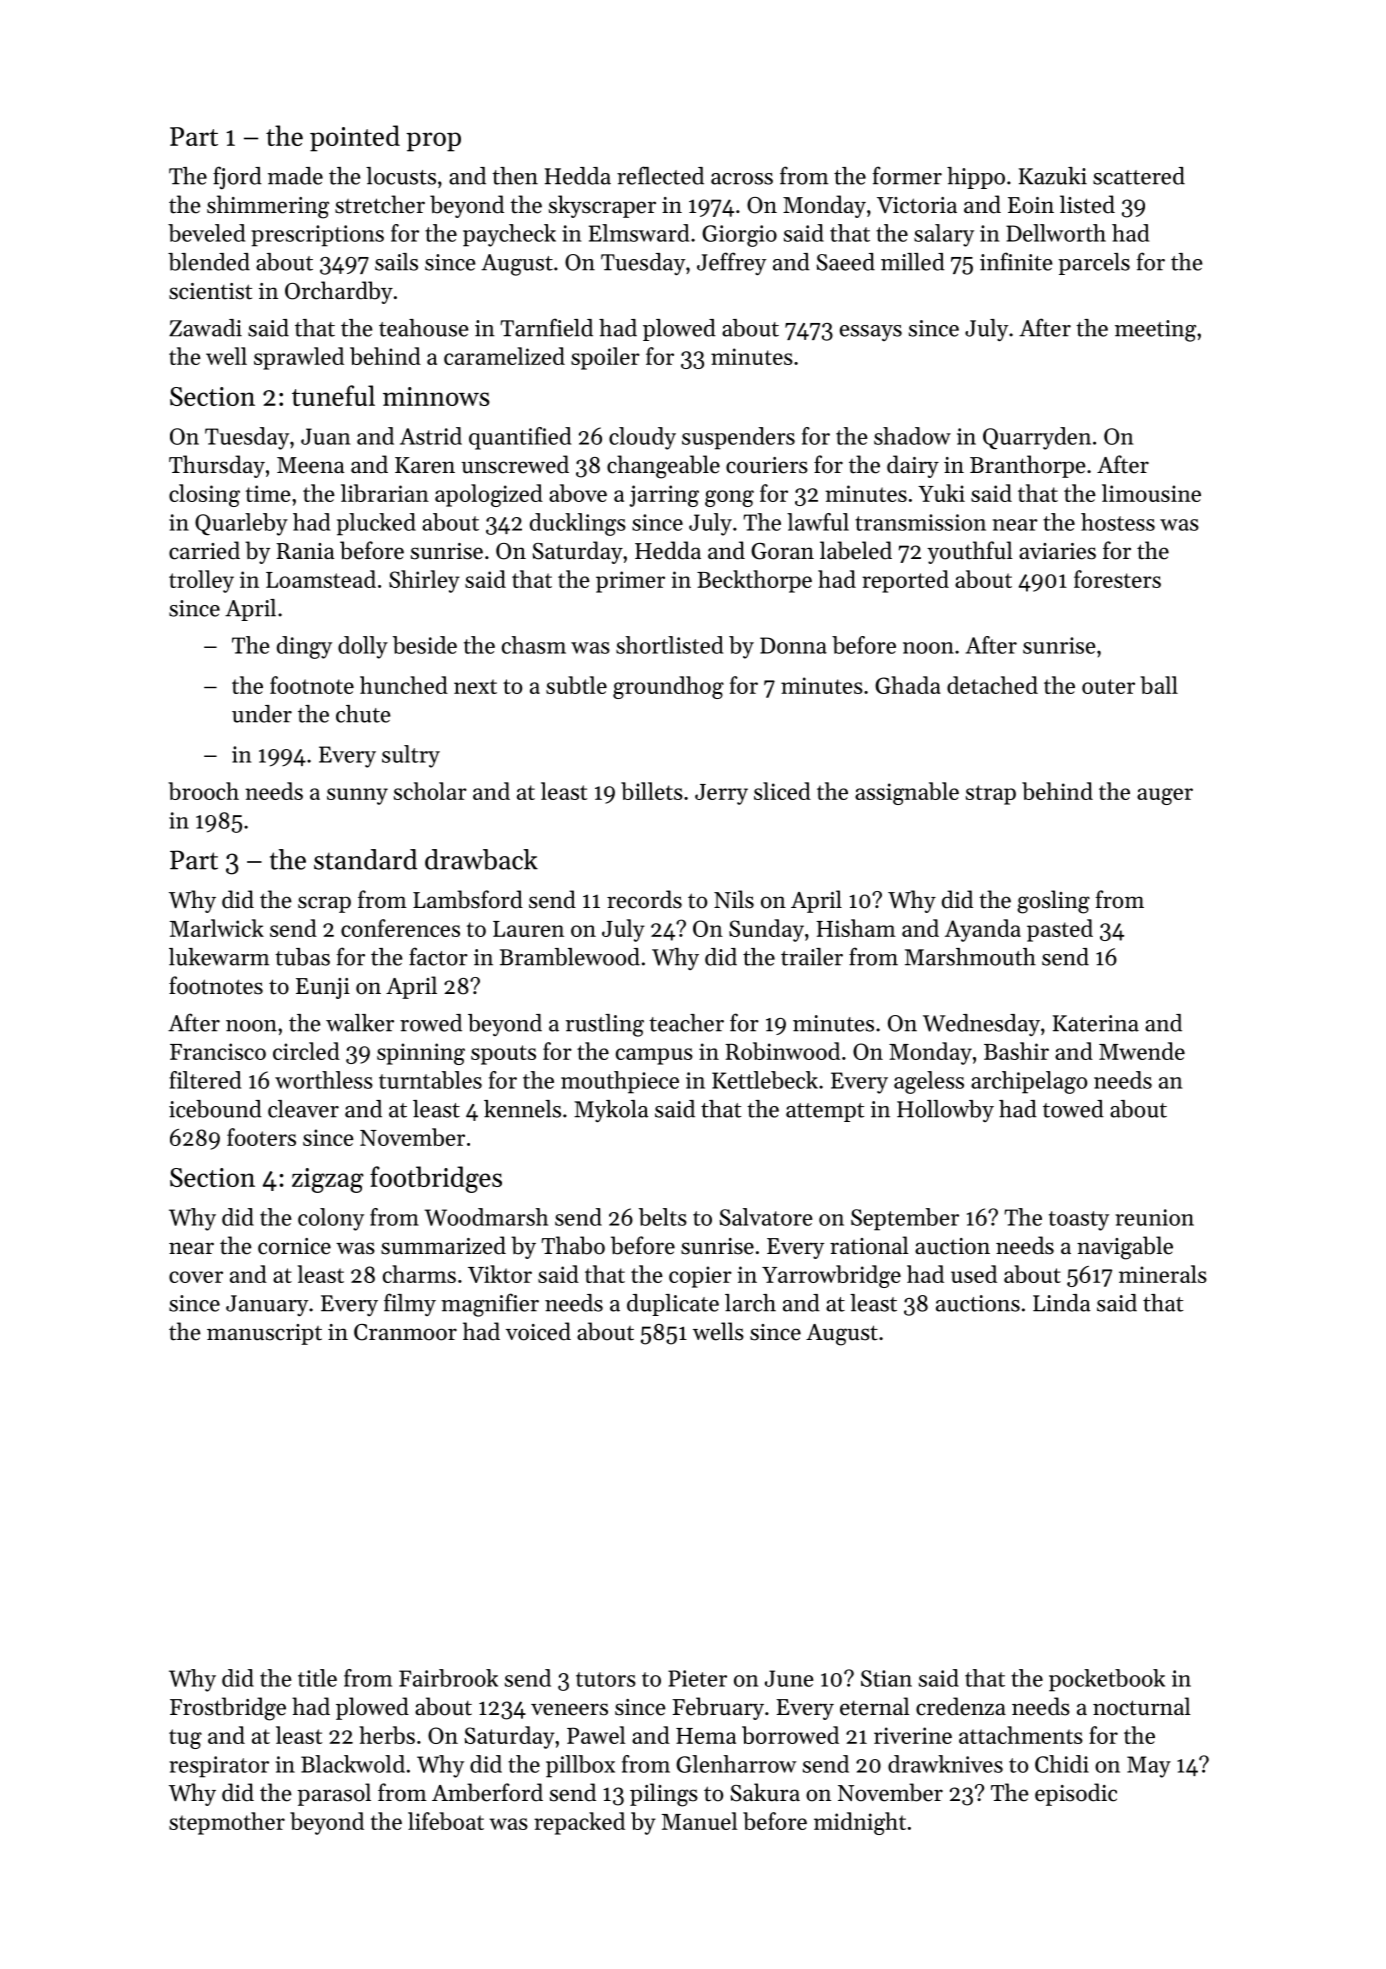 The image size is (1386, 1969). Describe the element at coordinates (237, 178) in the screenshot. I see `fjord` at that location.
